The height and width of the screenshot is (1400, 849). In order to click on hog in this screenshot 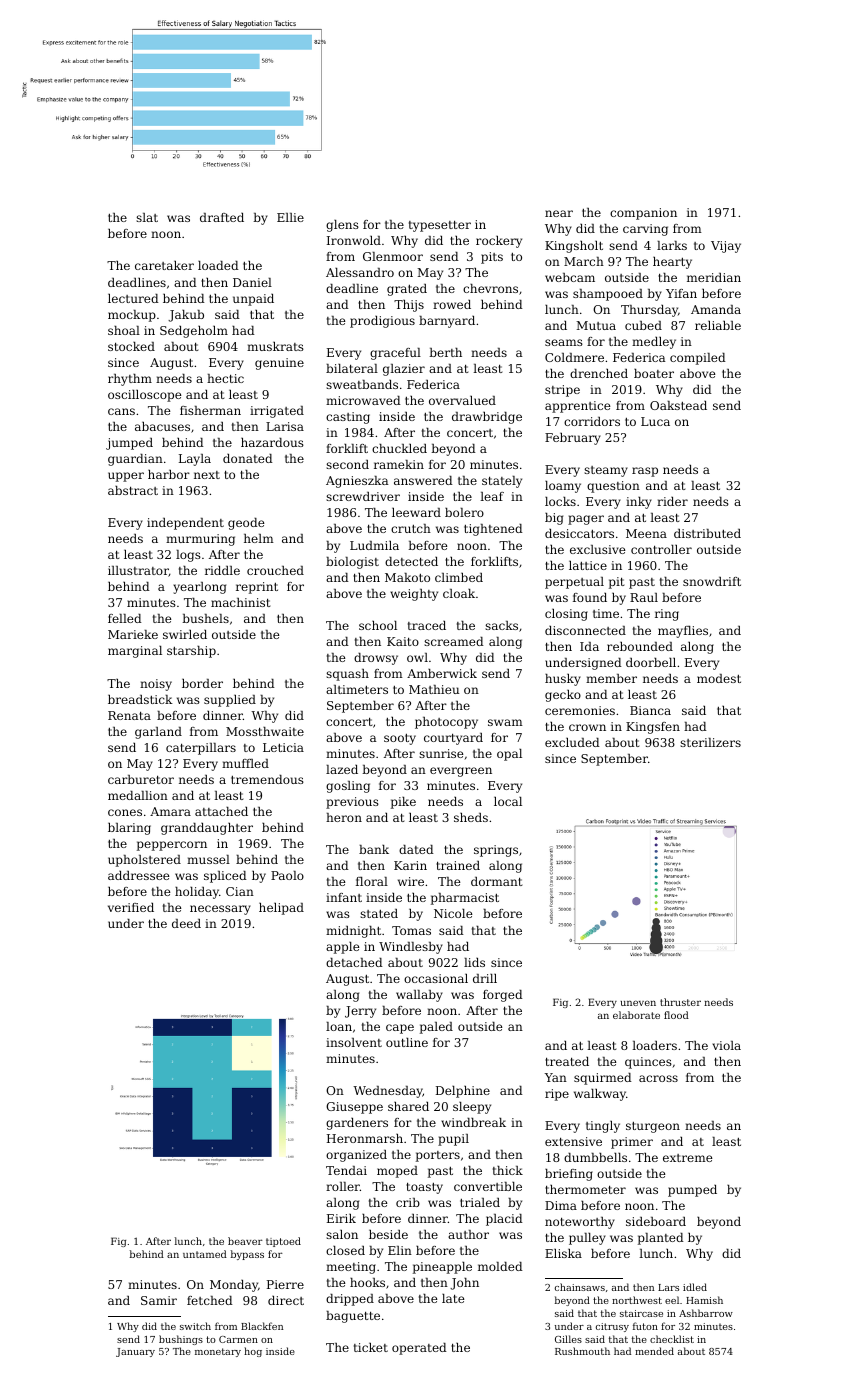, I will do `click(253, 1352)`.
